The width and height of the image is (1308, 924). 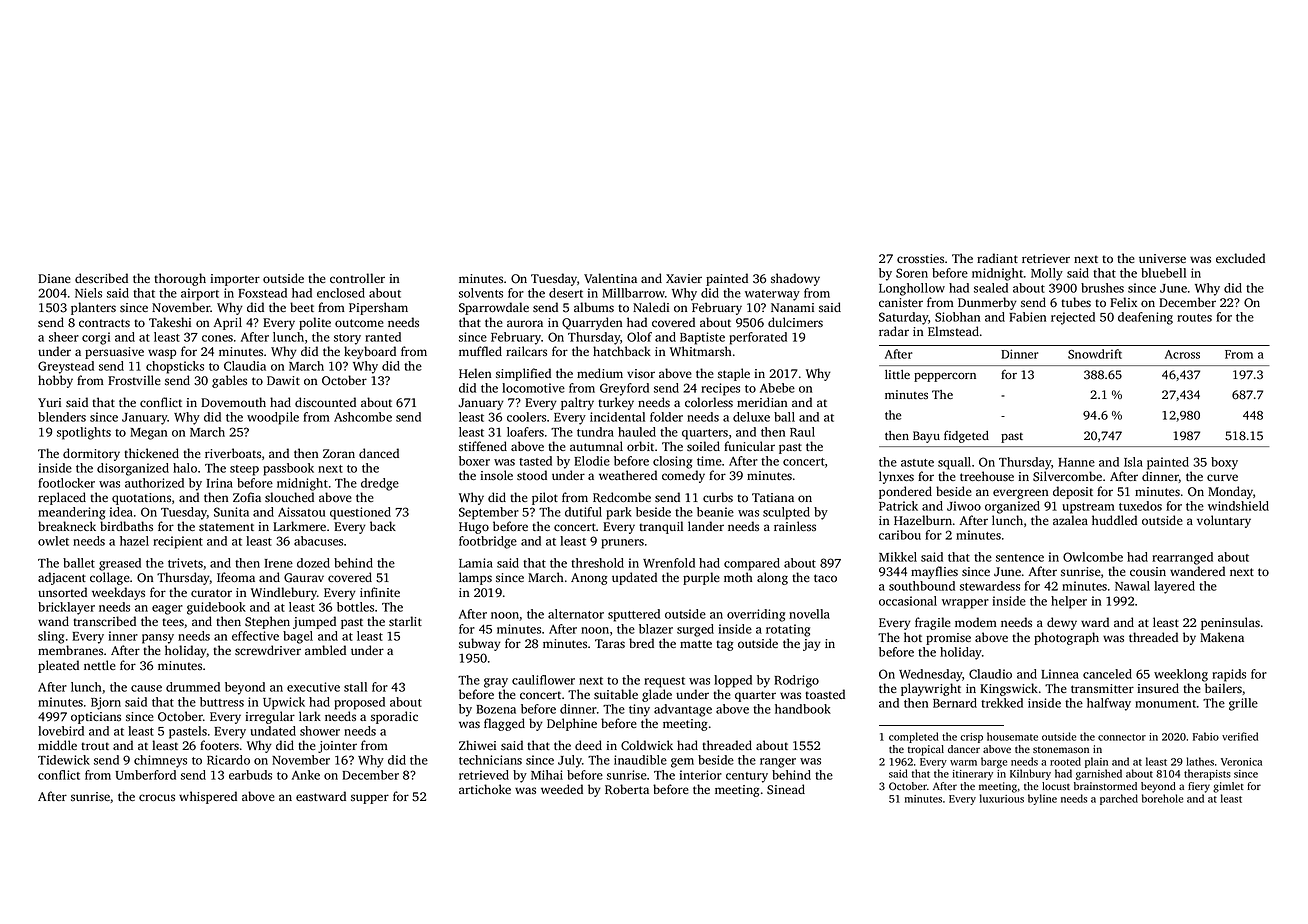 I want to click on thorough, so click(x=180, y=279).
